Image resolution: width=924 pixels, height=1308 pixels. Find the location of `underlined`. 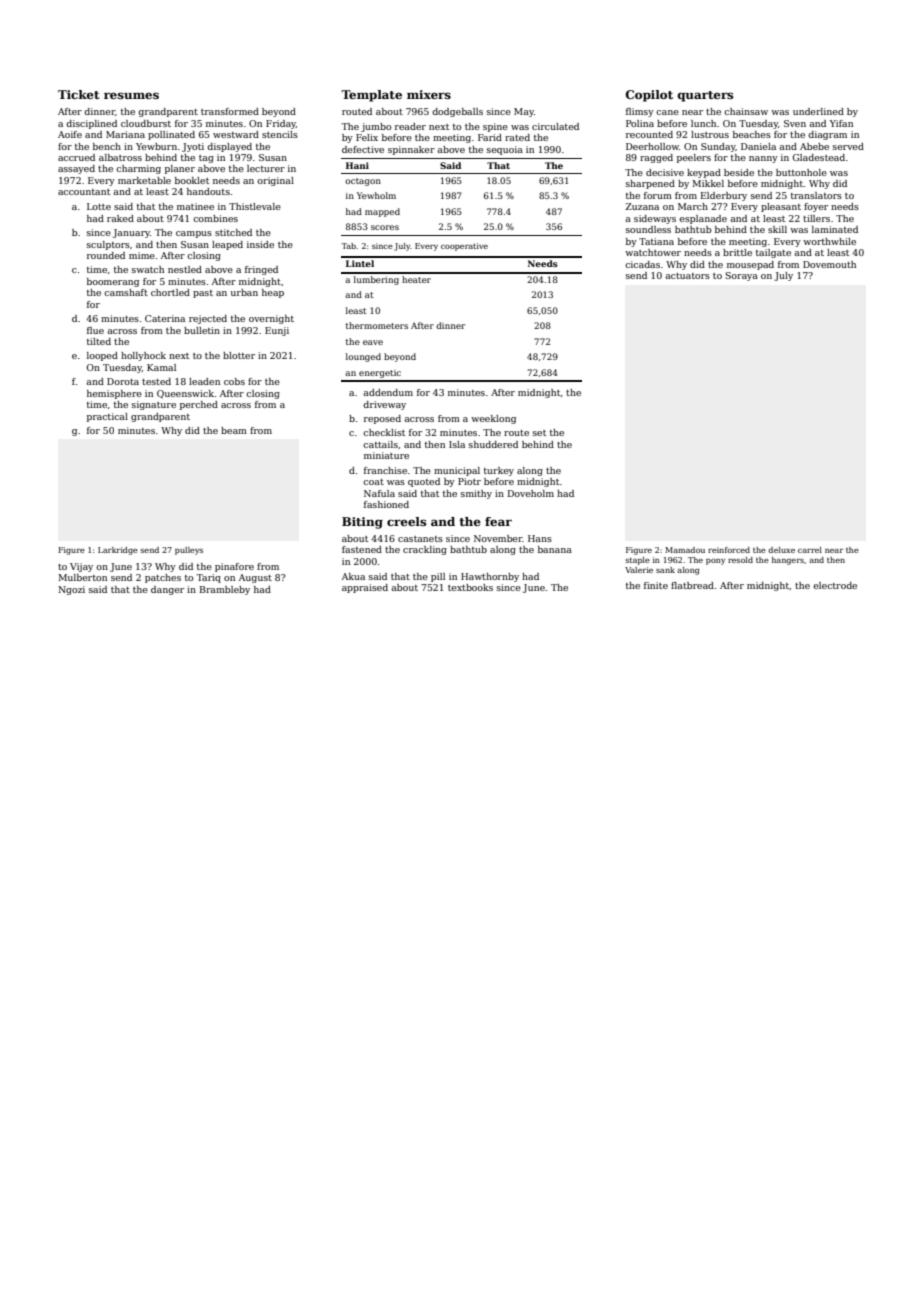

underlined is located at coordinates (818, 111).
